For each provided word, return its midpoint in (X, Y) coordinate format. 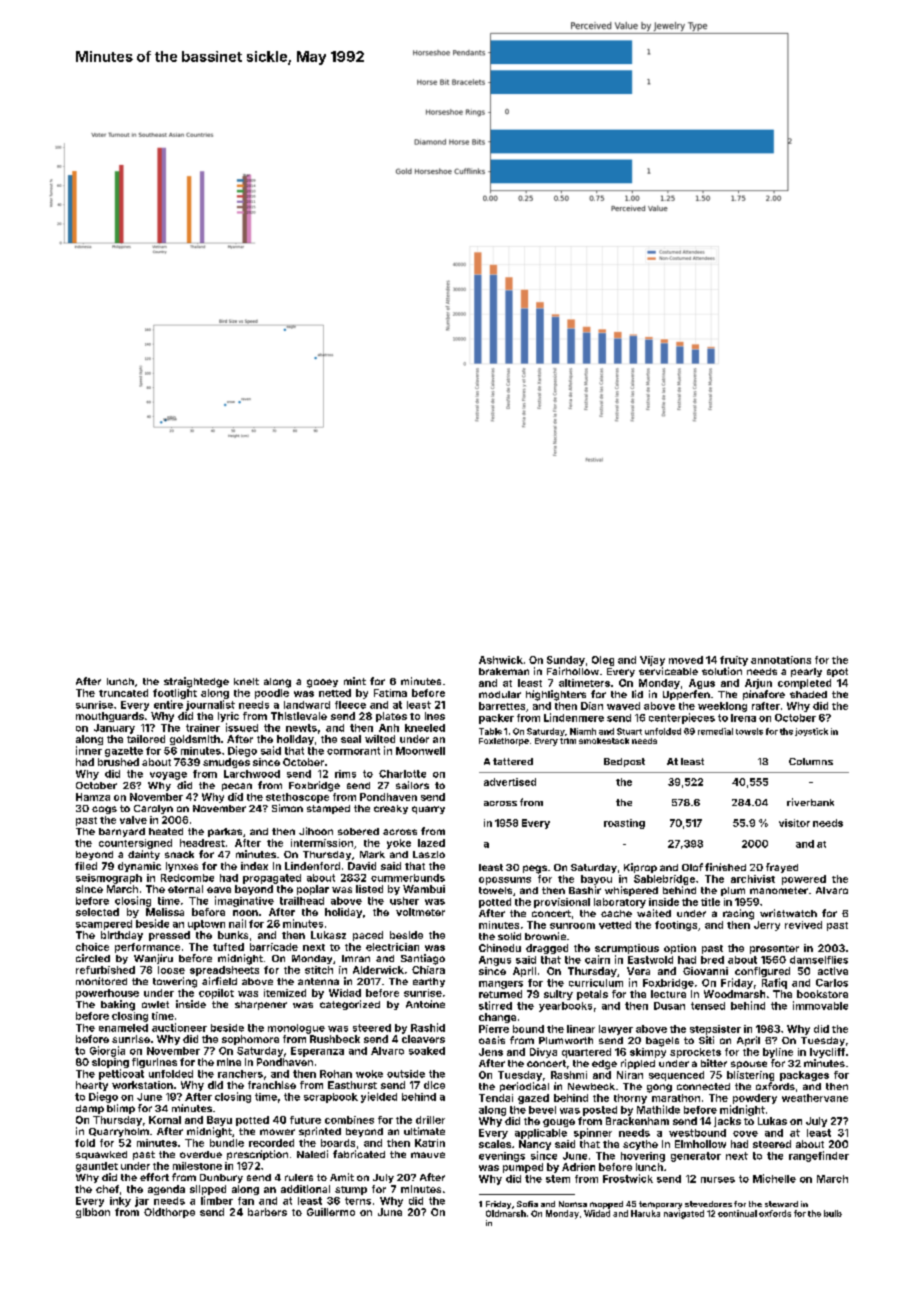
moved (686, 660)
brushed (118, 762)
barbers (267, 1212)
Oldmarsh (506, 1213)
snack (179, 854)
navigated (684, 1214)
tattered (513, 761)
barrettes (502, 706)
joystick (811, 732)
